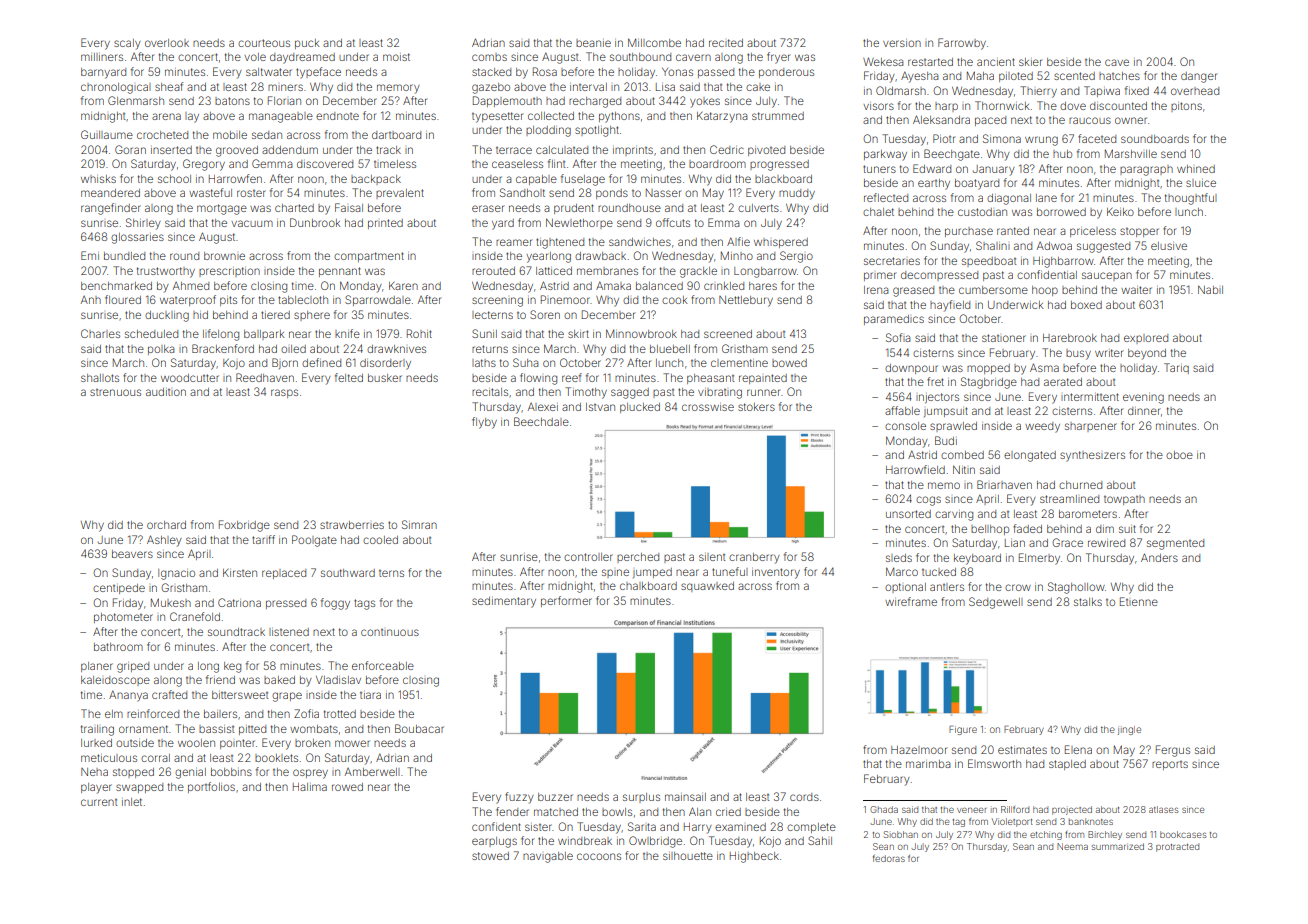 Image resolution: width=1308 pixels, height=924 pixels. What do you see at coordinates (1129, 730) in the image?
I see `jingle` at bounding box center [1129, 730].
